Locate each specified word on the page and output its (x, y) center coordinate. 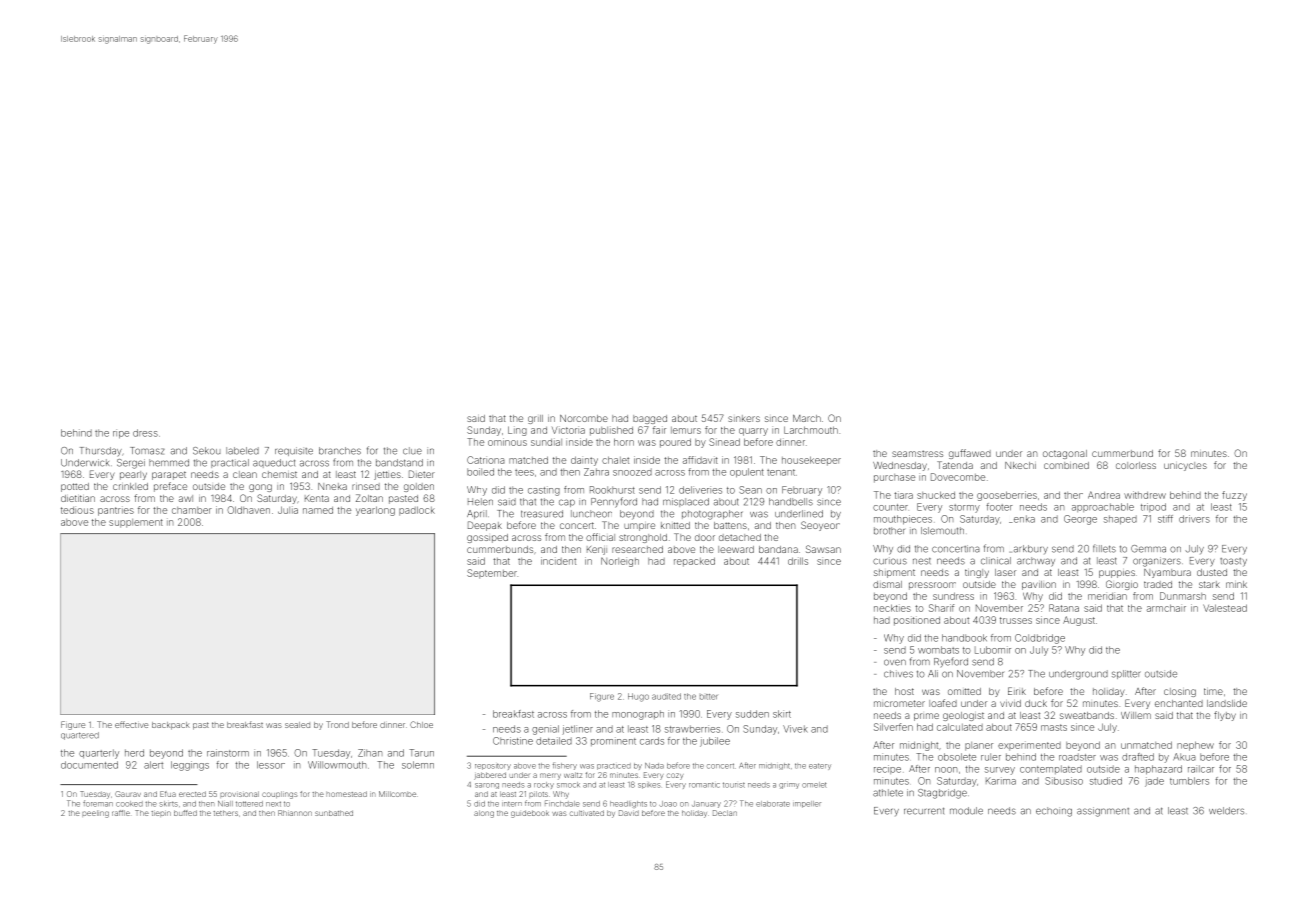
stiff (1165, 519)
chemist (279, 474)
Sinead (724, 442)
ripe (121, 434)
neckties (892, 608)
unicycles (1185, 466)
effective (131, 724)
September (492, 574)
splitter (1126, 674)
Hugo (638, 697)
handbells (791, 502)
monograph (638, 715)
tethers (225, 813)
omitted (964, 691)
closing (1180, 692)
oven (895, 662)
